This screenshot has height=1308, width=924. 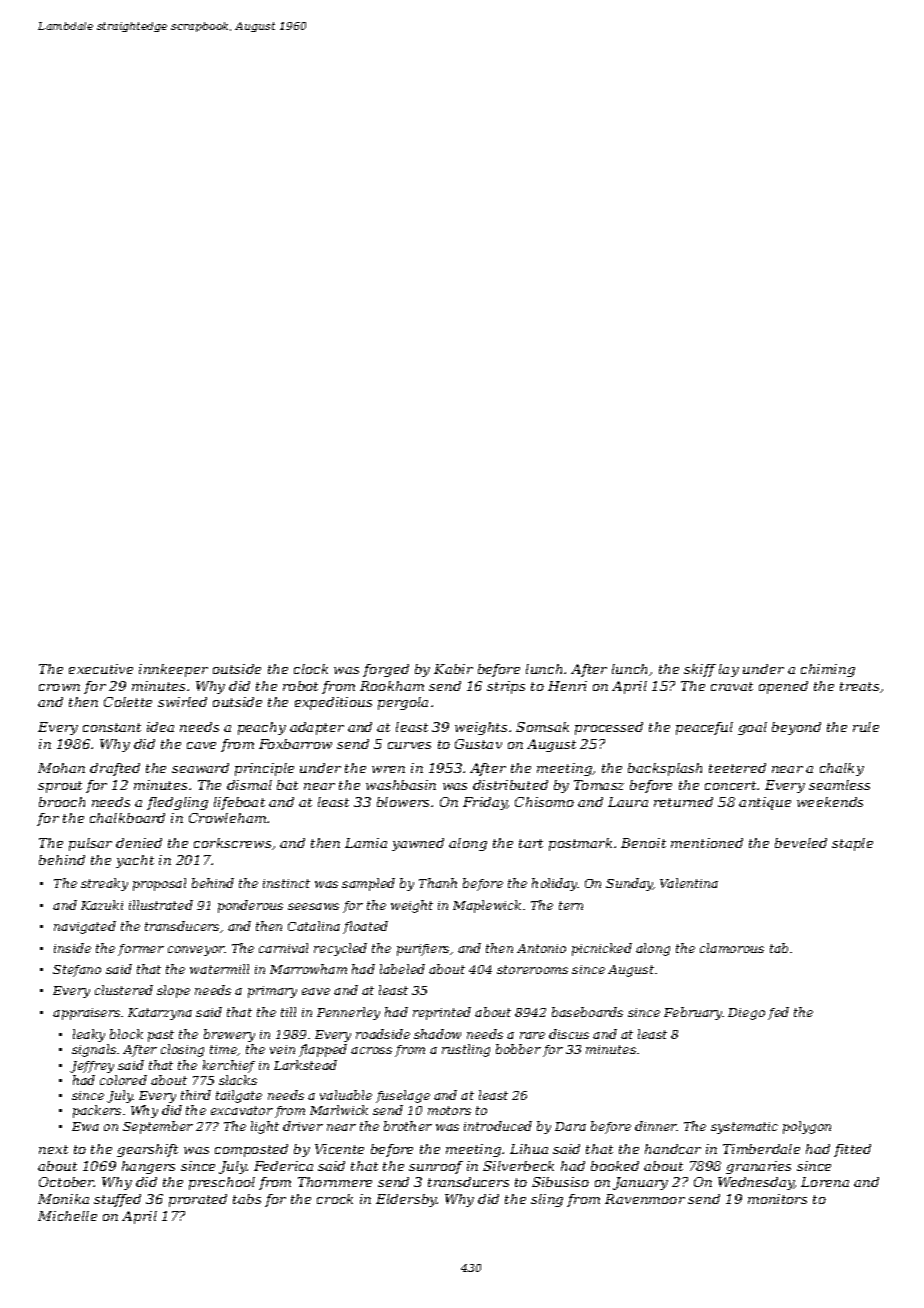 What do you see at coordinates (77, 971) in the screenshot?
I see `Stefano` at bounding box center [77, 971].
